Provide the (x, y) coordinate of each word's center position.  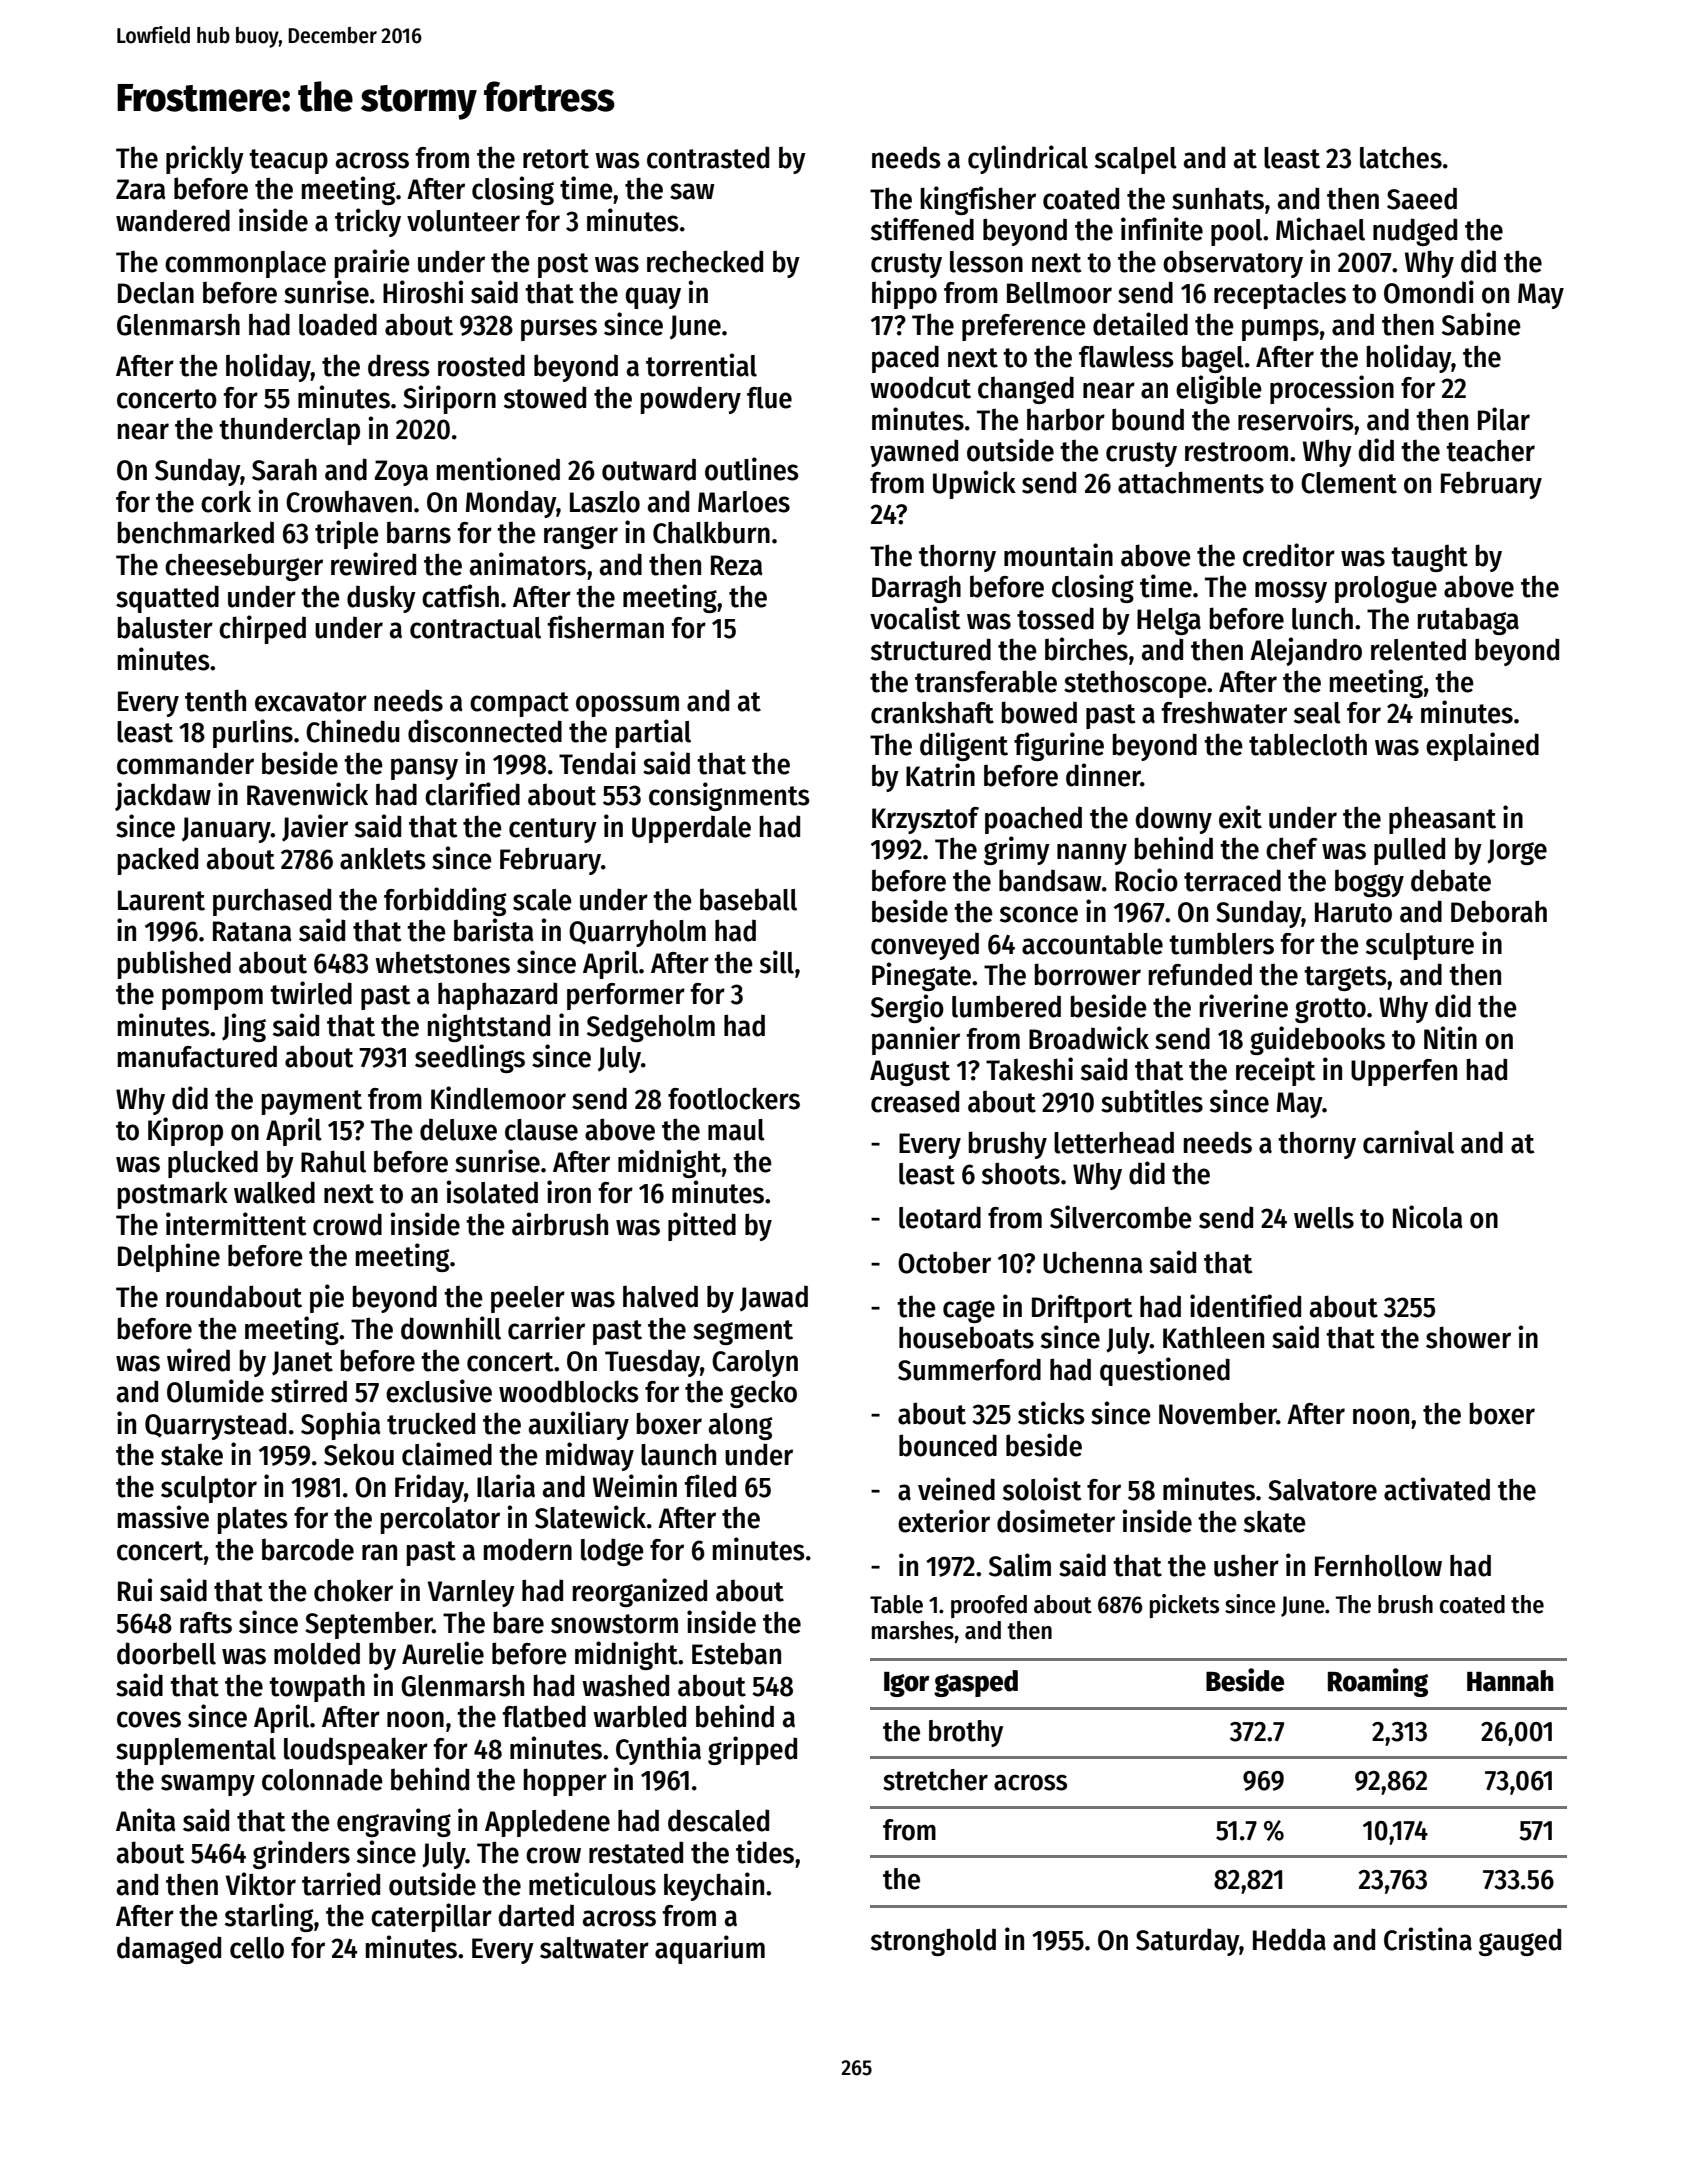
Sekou (359, 1454)
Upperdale (691, 829)
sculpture (1420, 946)
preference (1024, 327)
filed (710, 1486)
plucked (213, 1164)
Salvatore (1322, 1490)
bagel (1213, 359)
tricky (368, 222)
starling (269, 1917)
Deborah (1499, 911)
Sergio (907, 1008)
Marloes (744, 502)
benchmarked (196, 532)
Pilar (1504, 419)
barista (494, 930)
